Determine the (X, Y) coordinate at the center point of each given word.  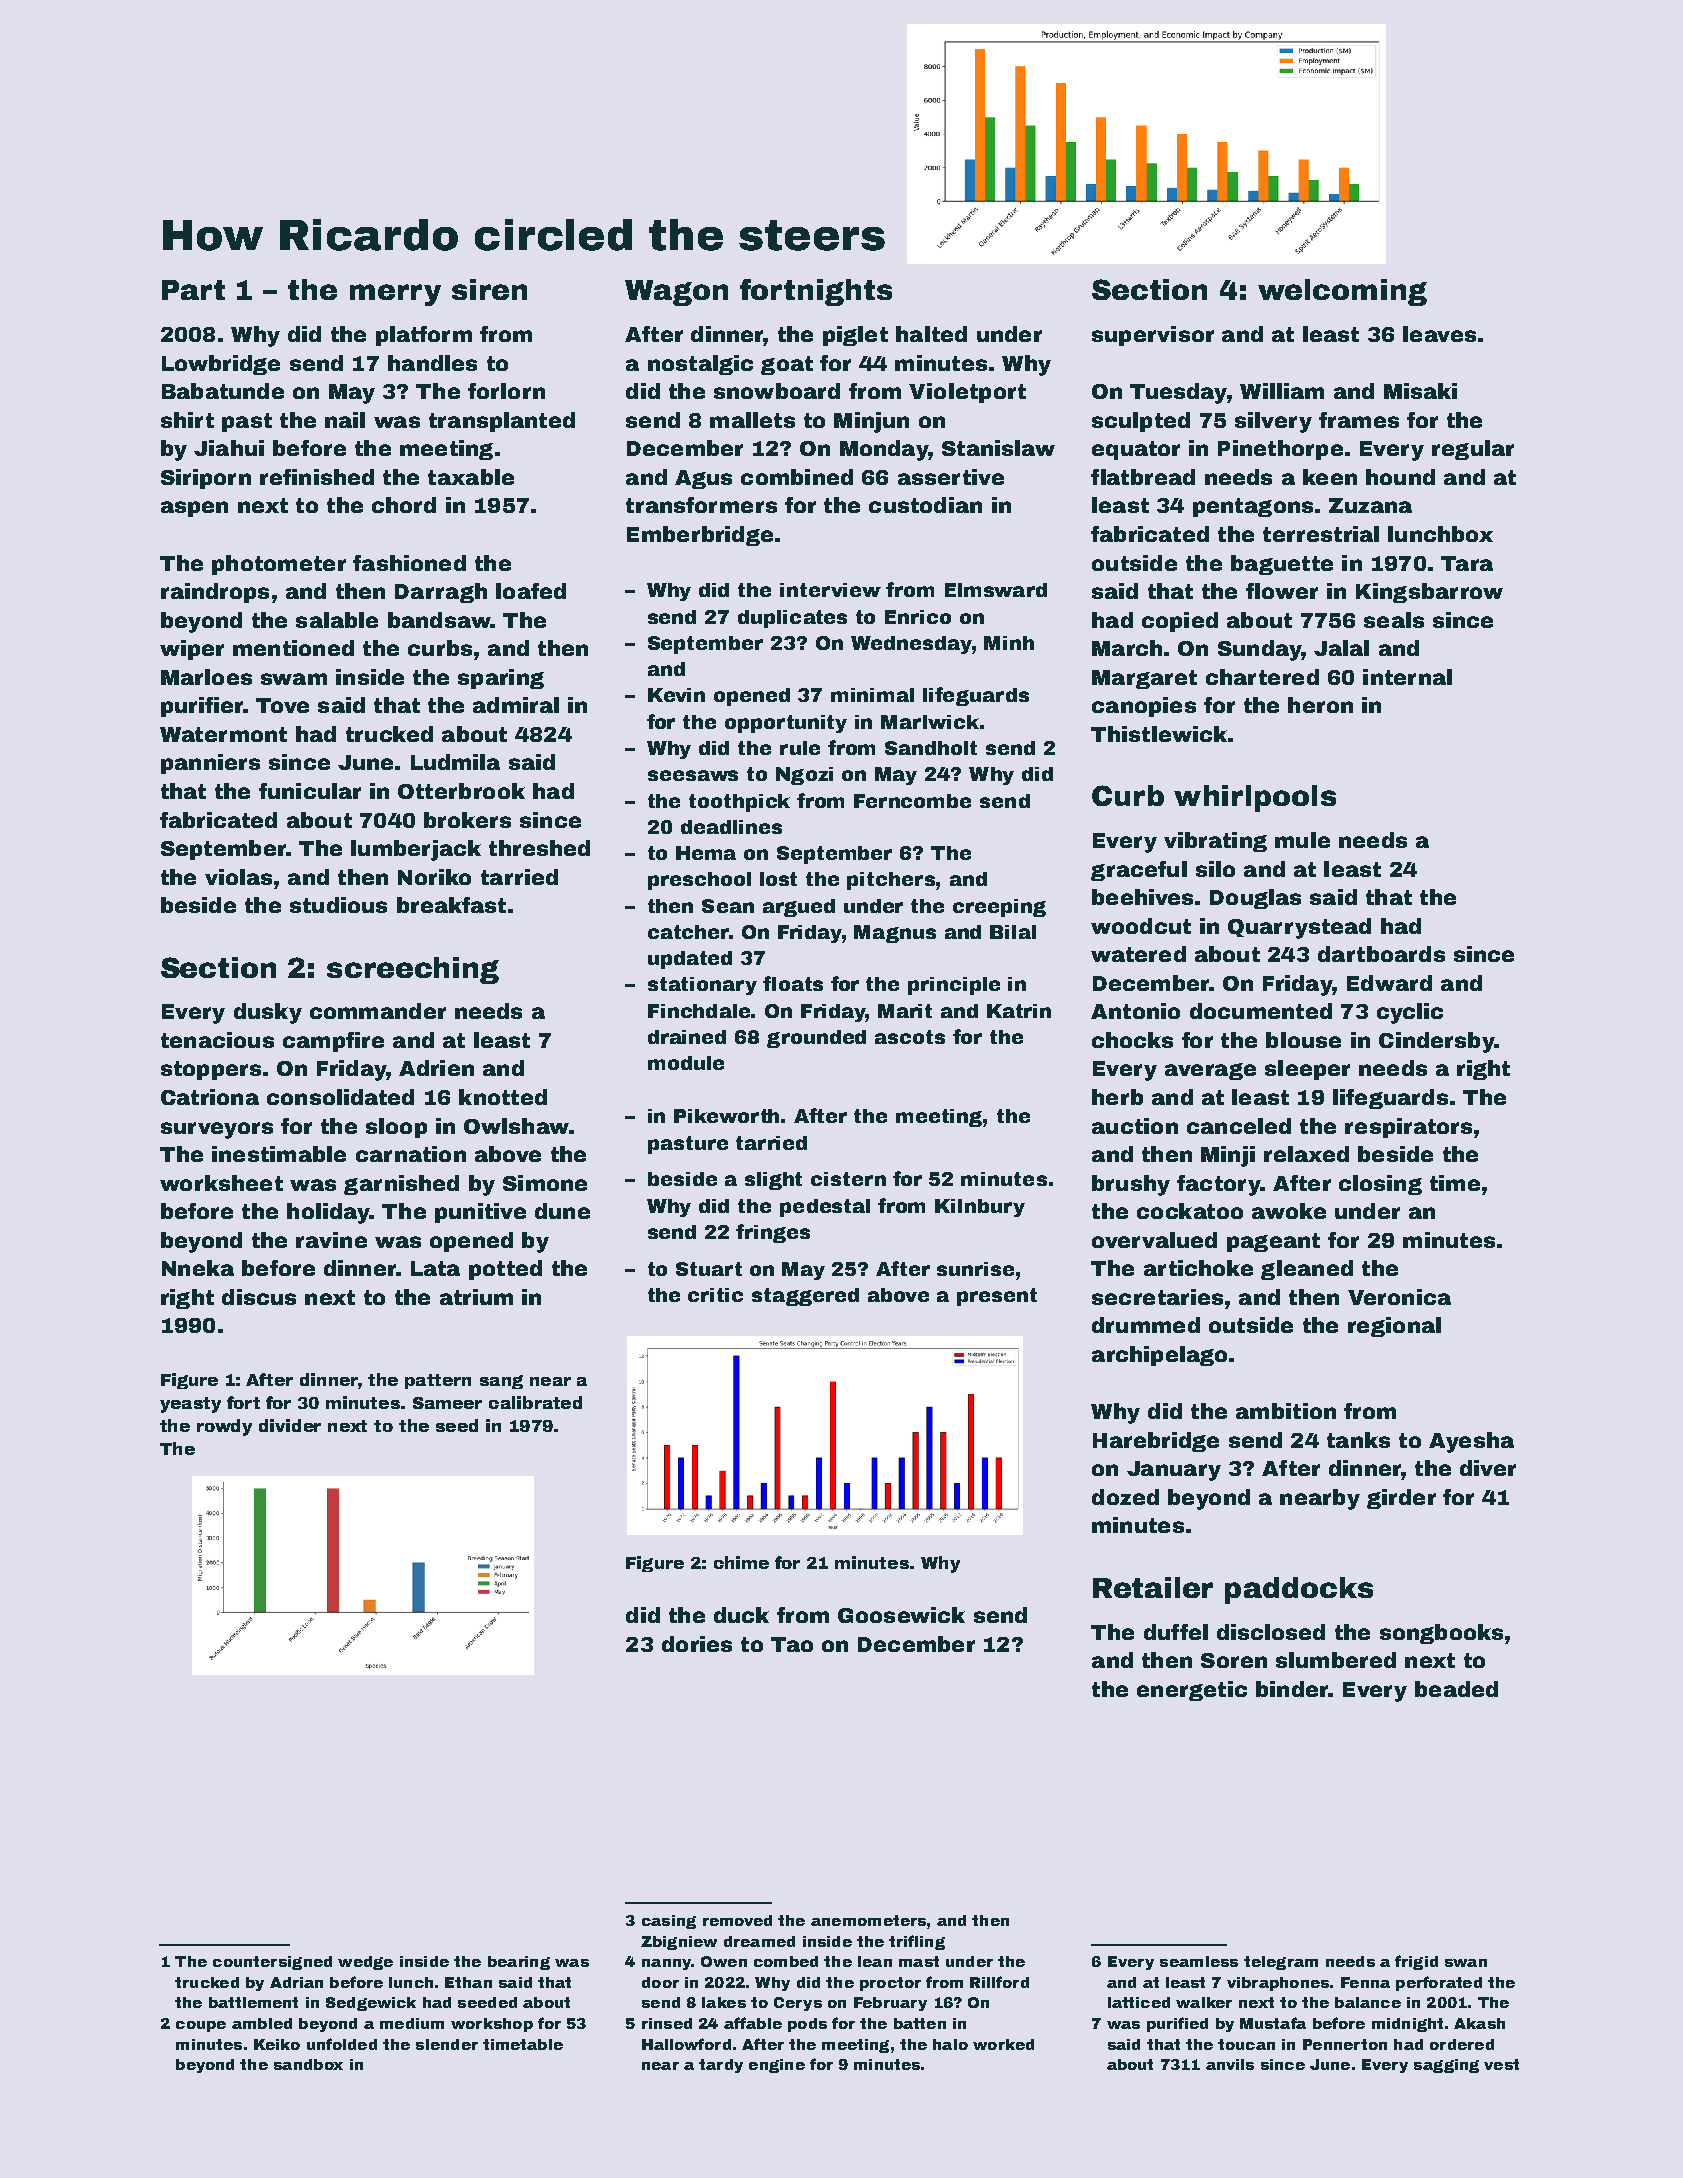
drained (687, 1037)
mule (1302, 840)
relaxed (1306, 1154)
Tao (792, 1644)
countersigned (272, 1963)
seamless (1199, 1961)
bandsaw (439, 620)
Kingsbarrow (1429, 593)
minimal (872, 695)
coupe (201, 2026)
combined (797, 477)
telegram (1281, 1963)
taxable (471, 477)
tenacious (217, 1040)
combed (786, 1961)
